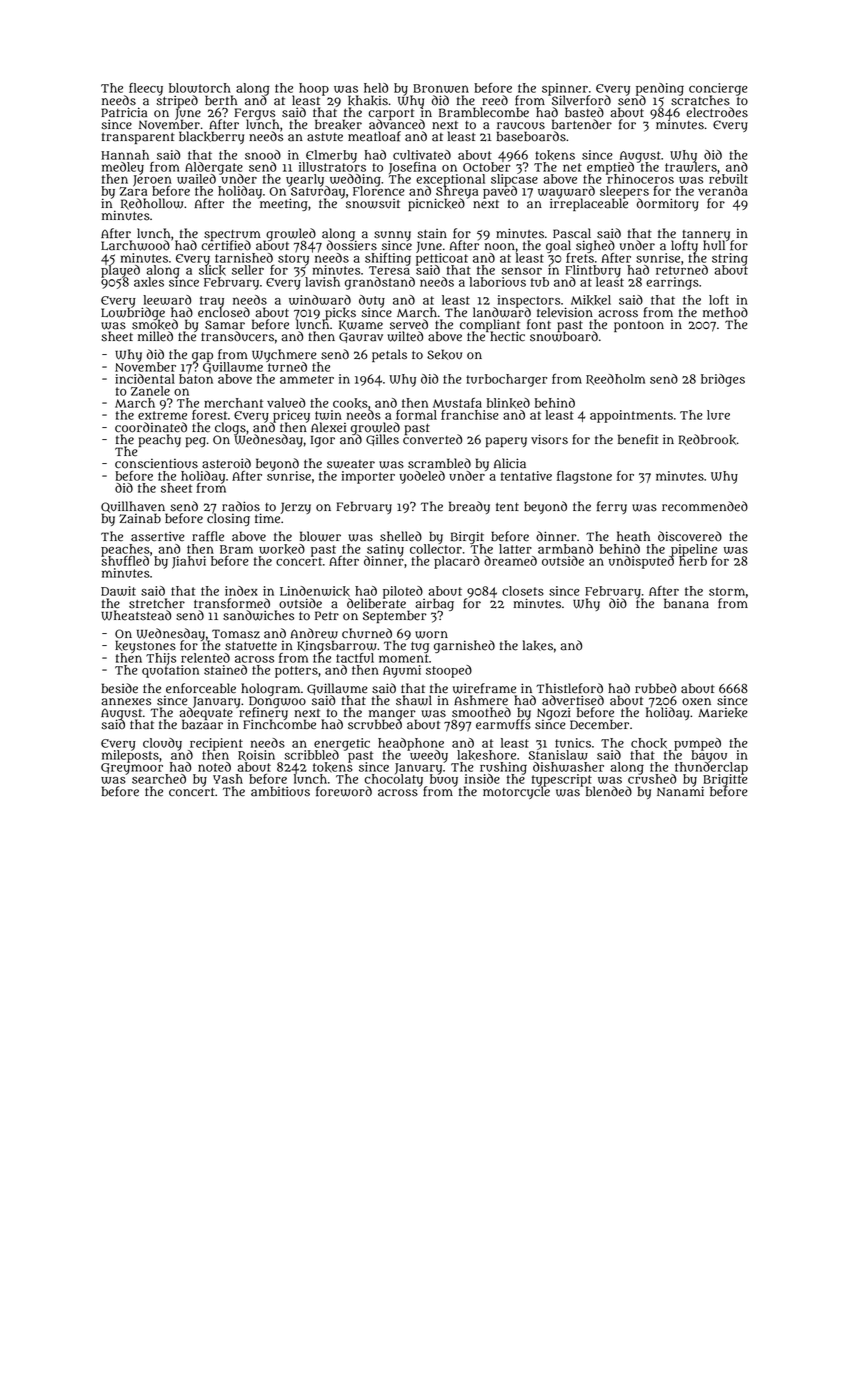 The image size is (849, 1400). I want to click on held, so click(376, 88).
